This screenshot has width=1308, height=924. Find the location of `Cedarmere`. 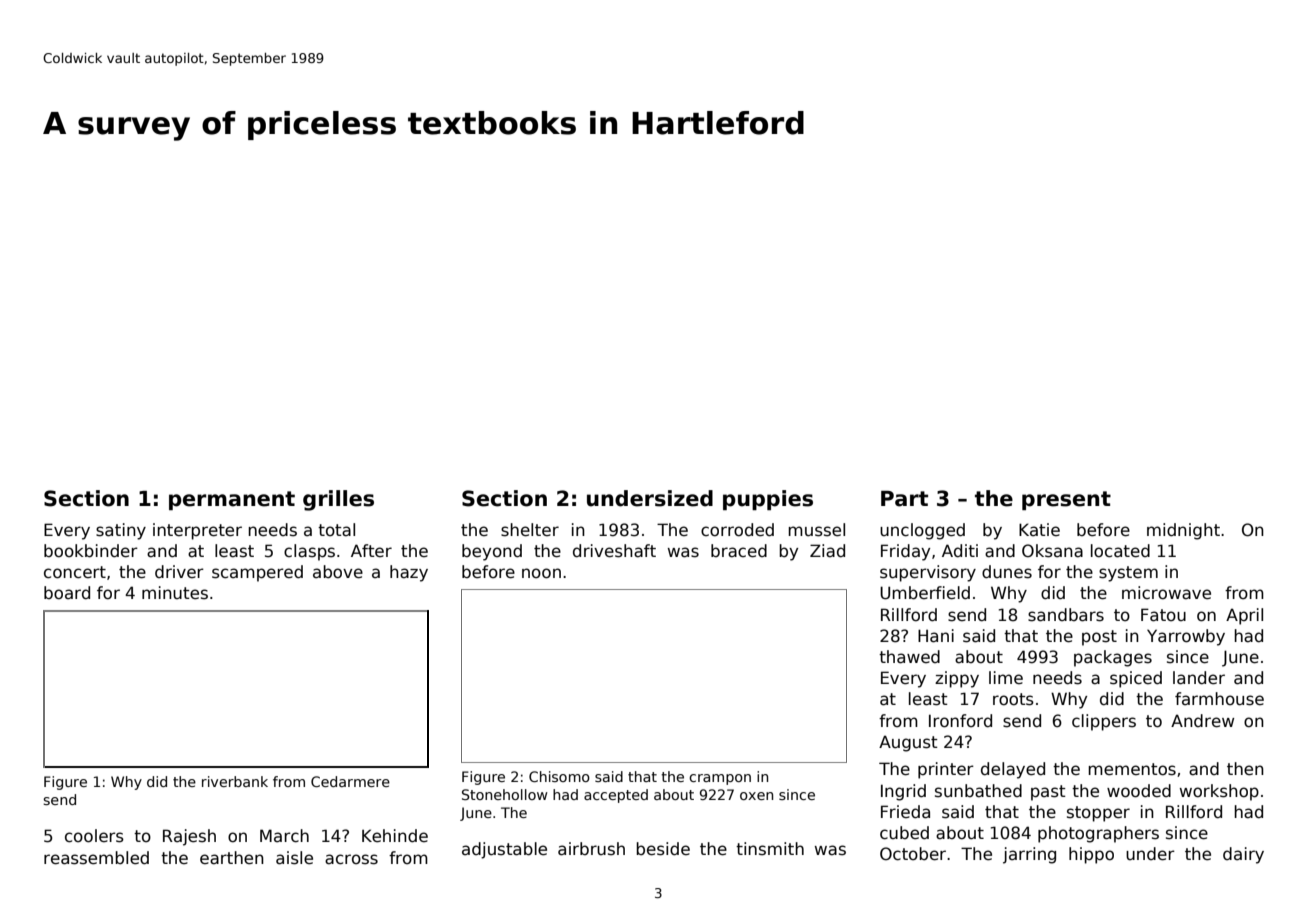

Cedarmere is located at coordinates (350, 781).
